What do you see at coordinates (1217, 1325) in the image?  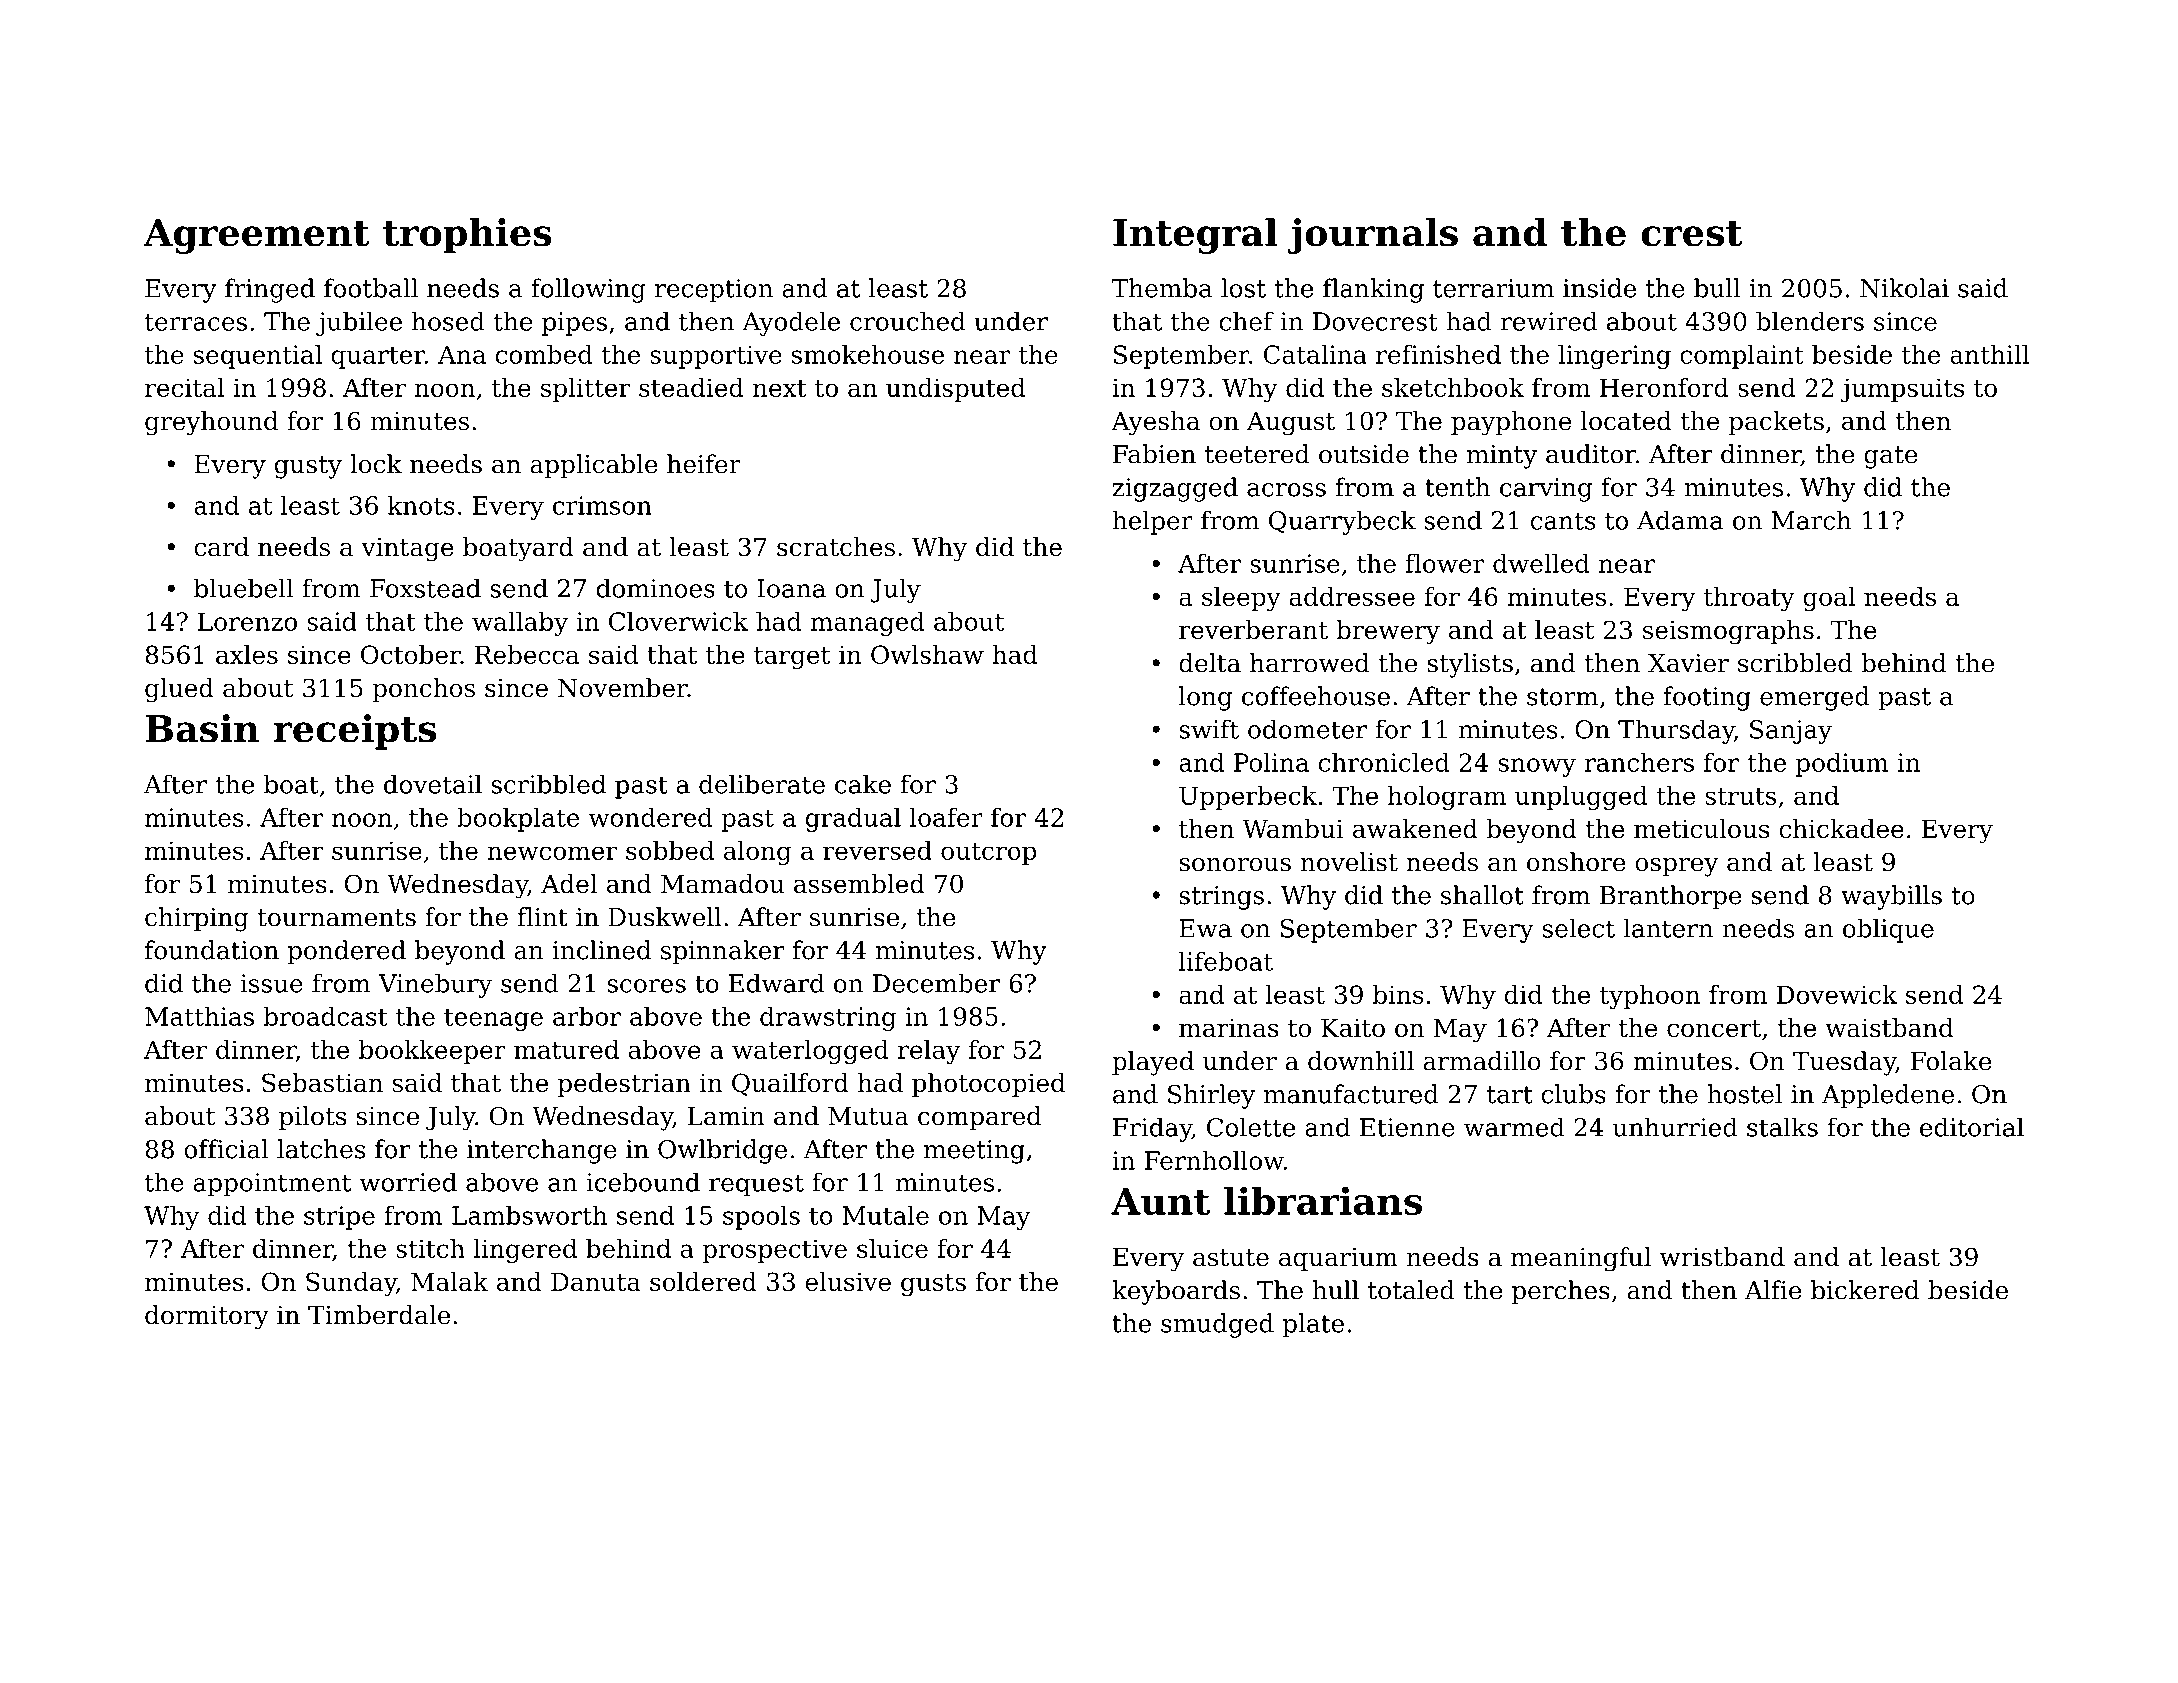 I see `smudged` at bounding box center [1217, 1325].
